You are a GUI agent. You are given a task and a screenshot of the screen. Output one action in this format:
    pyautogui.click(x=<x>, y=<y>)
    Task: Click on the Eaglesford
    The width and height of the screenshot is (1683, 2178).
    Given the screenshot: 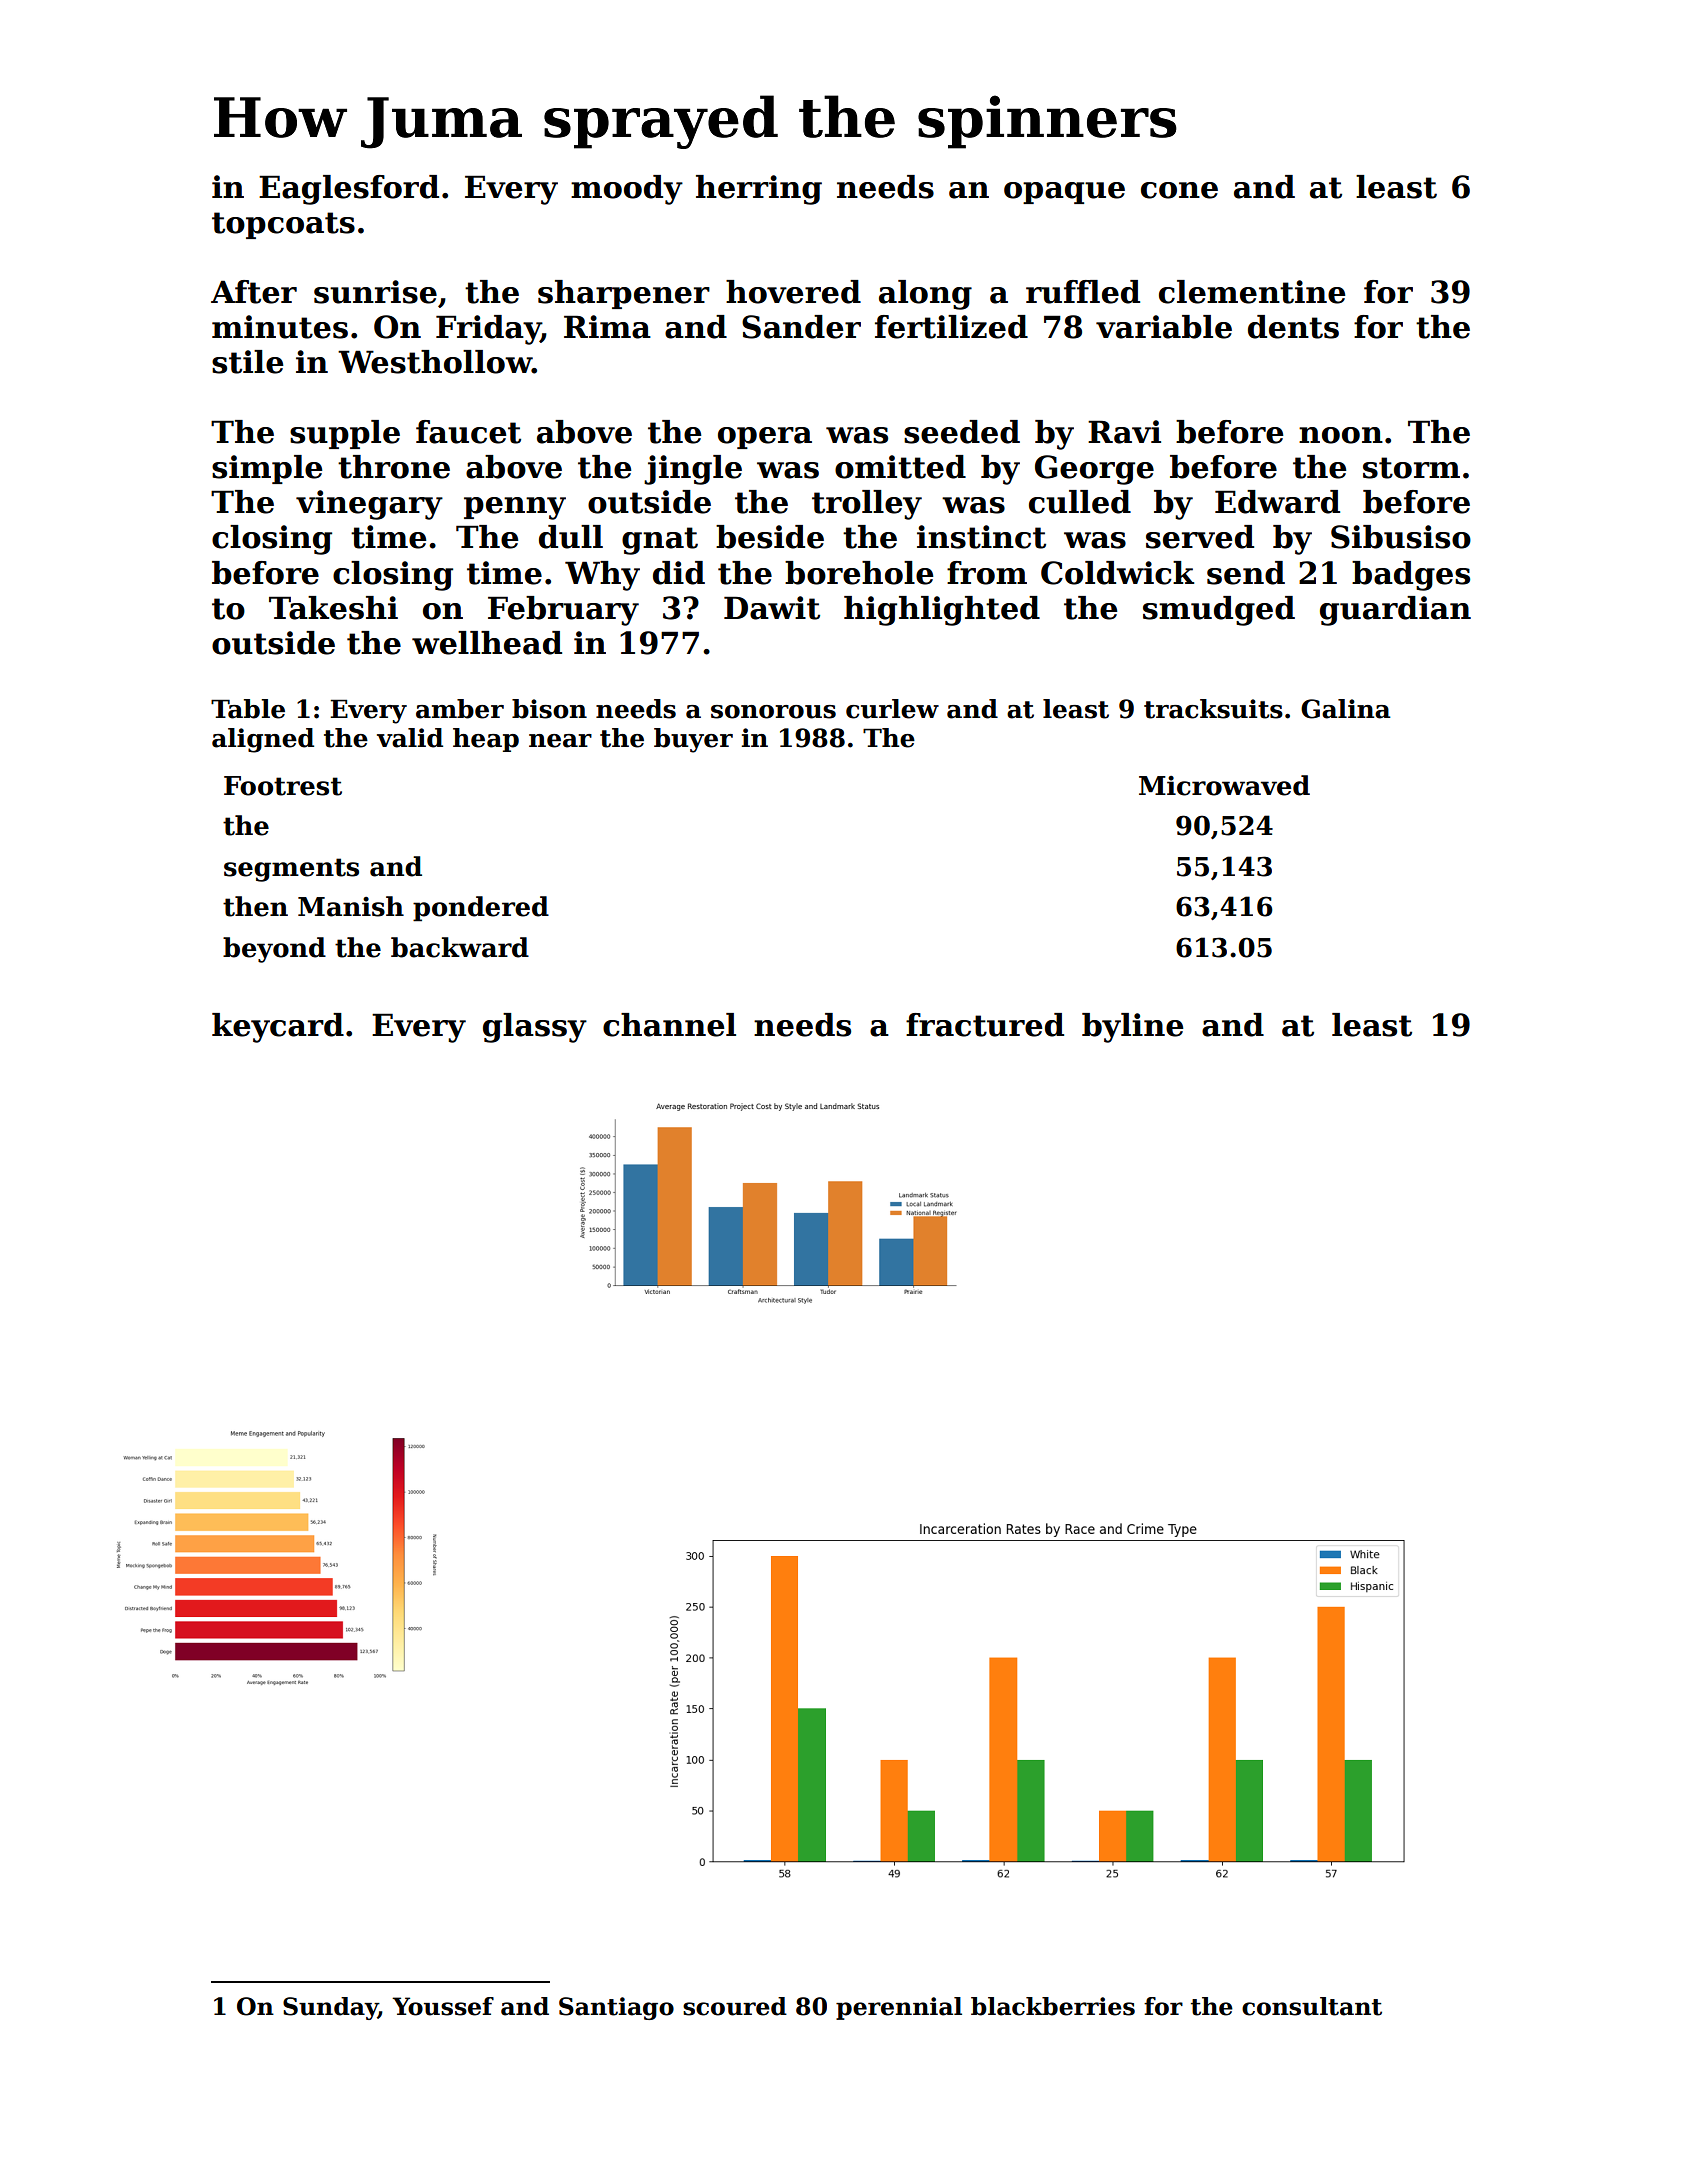 What is the action you would take?
    pyautogui.click(x=349, y=190)
